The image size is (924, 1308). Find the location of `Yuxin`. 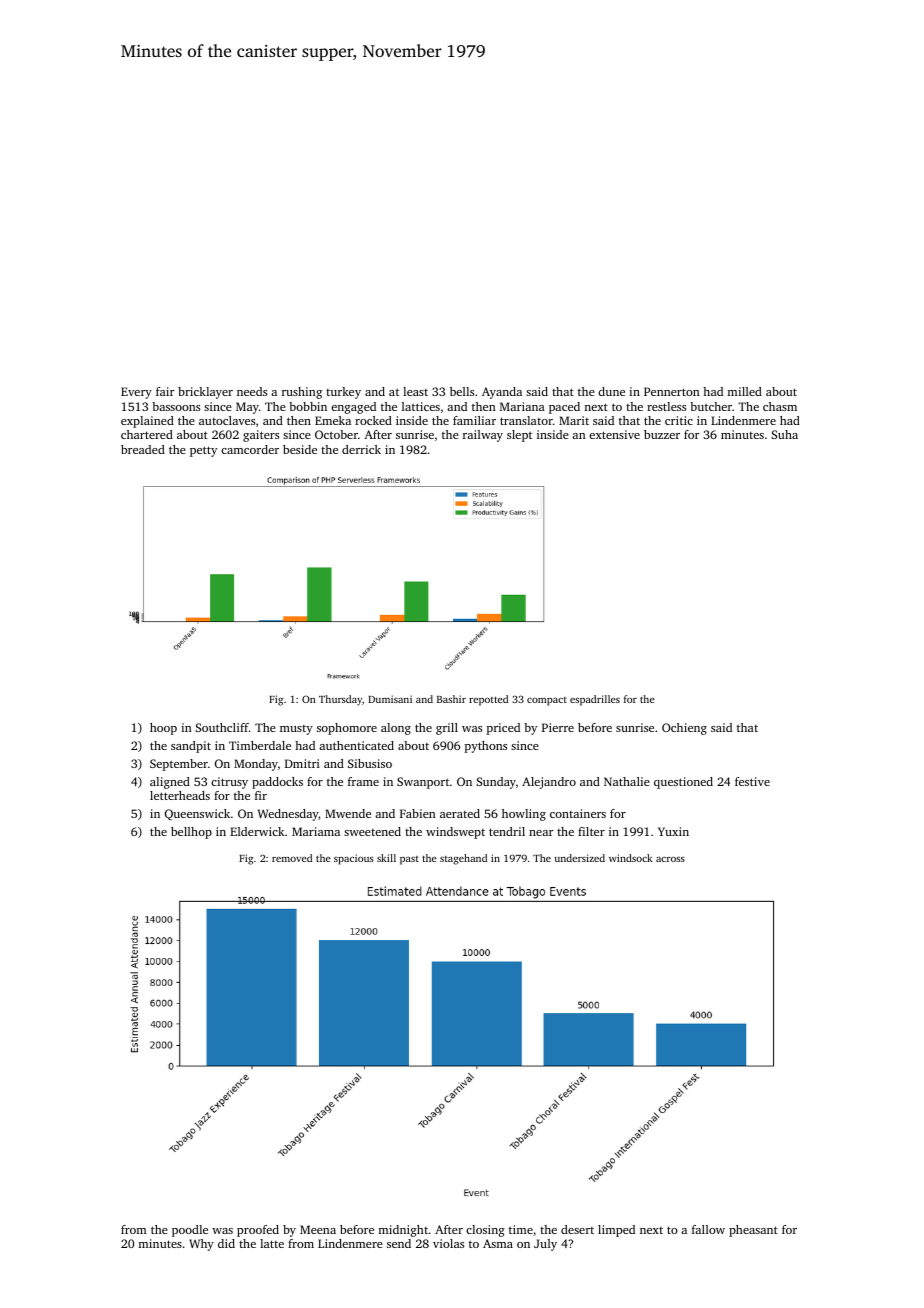

Yuxin is located at coordinates (673, 831).
